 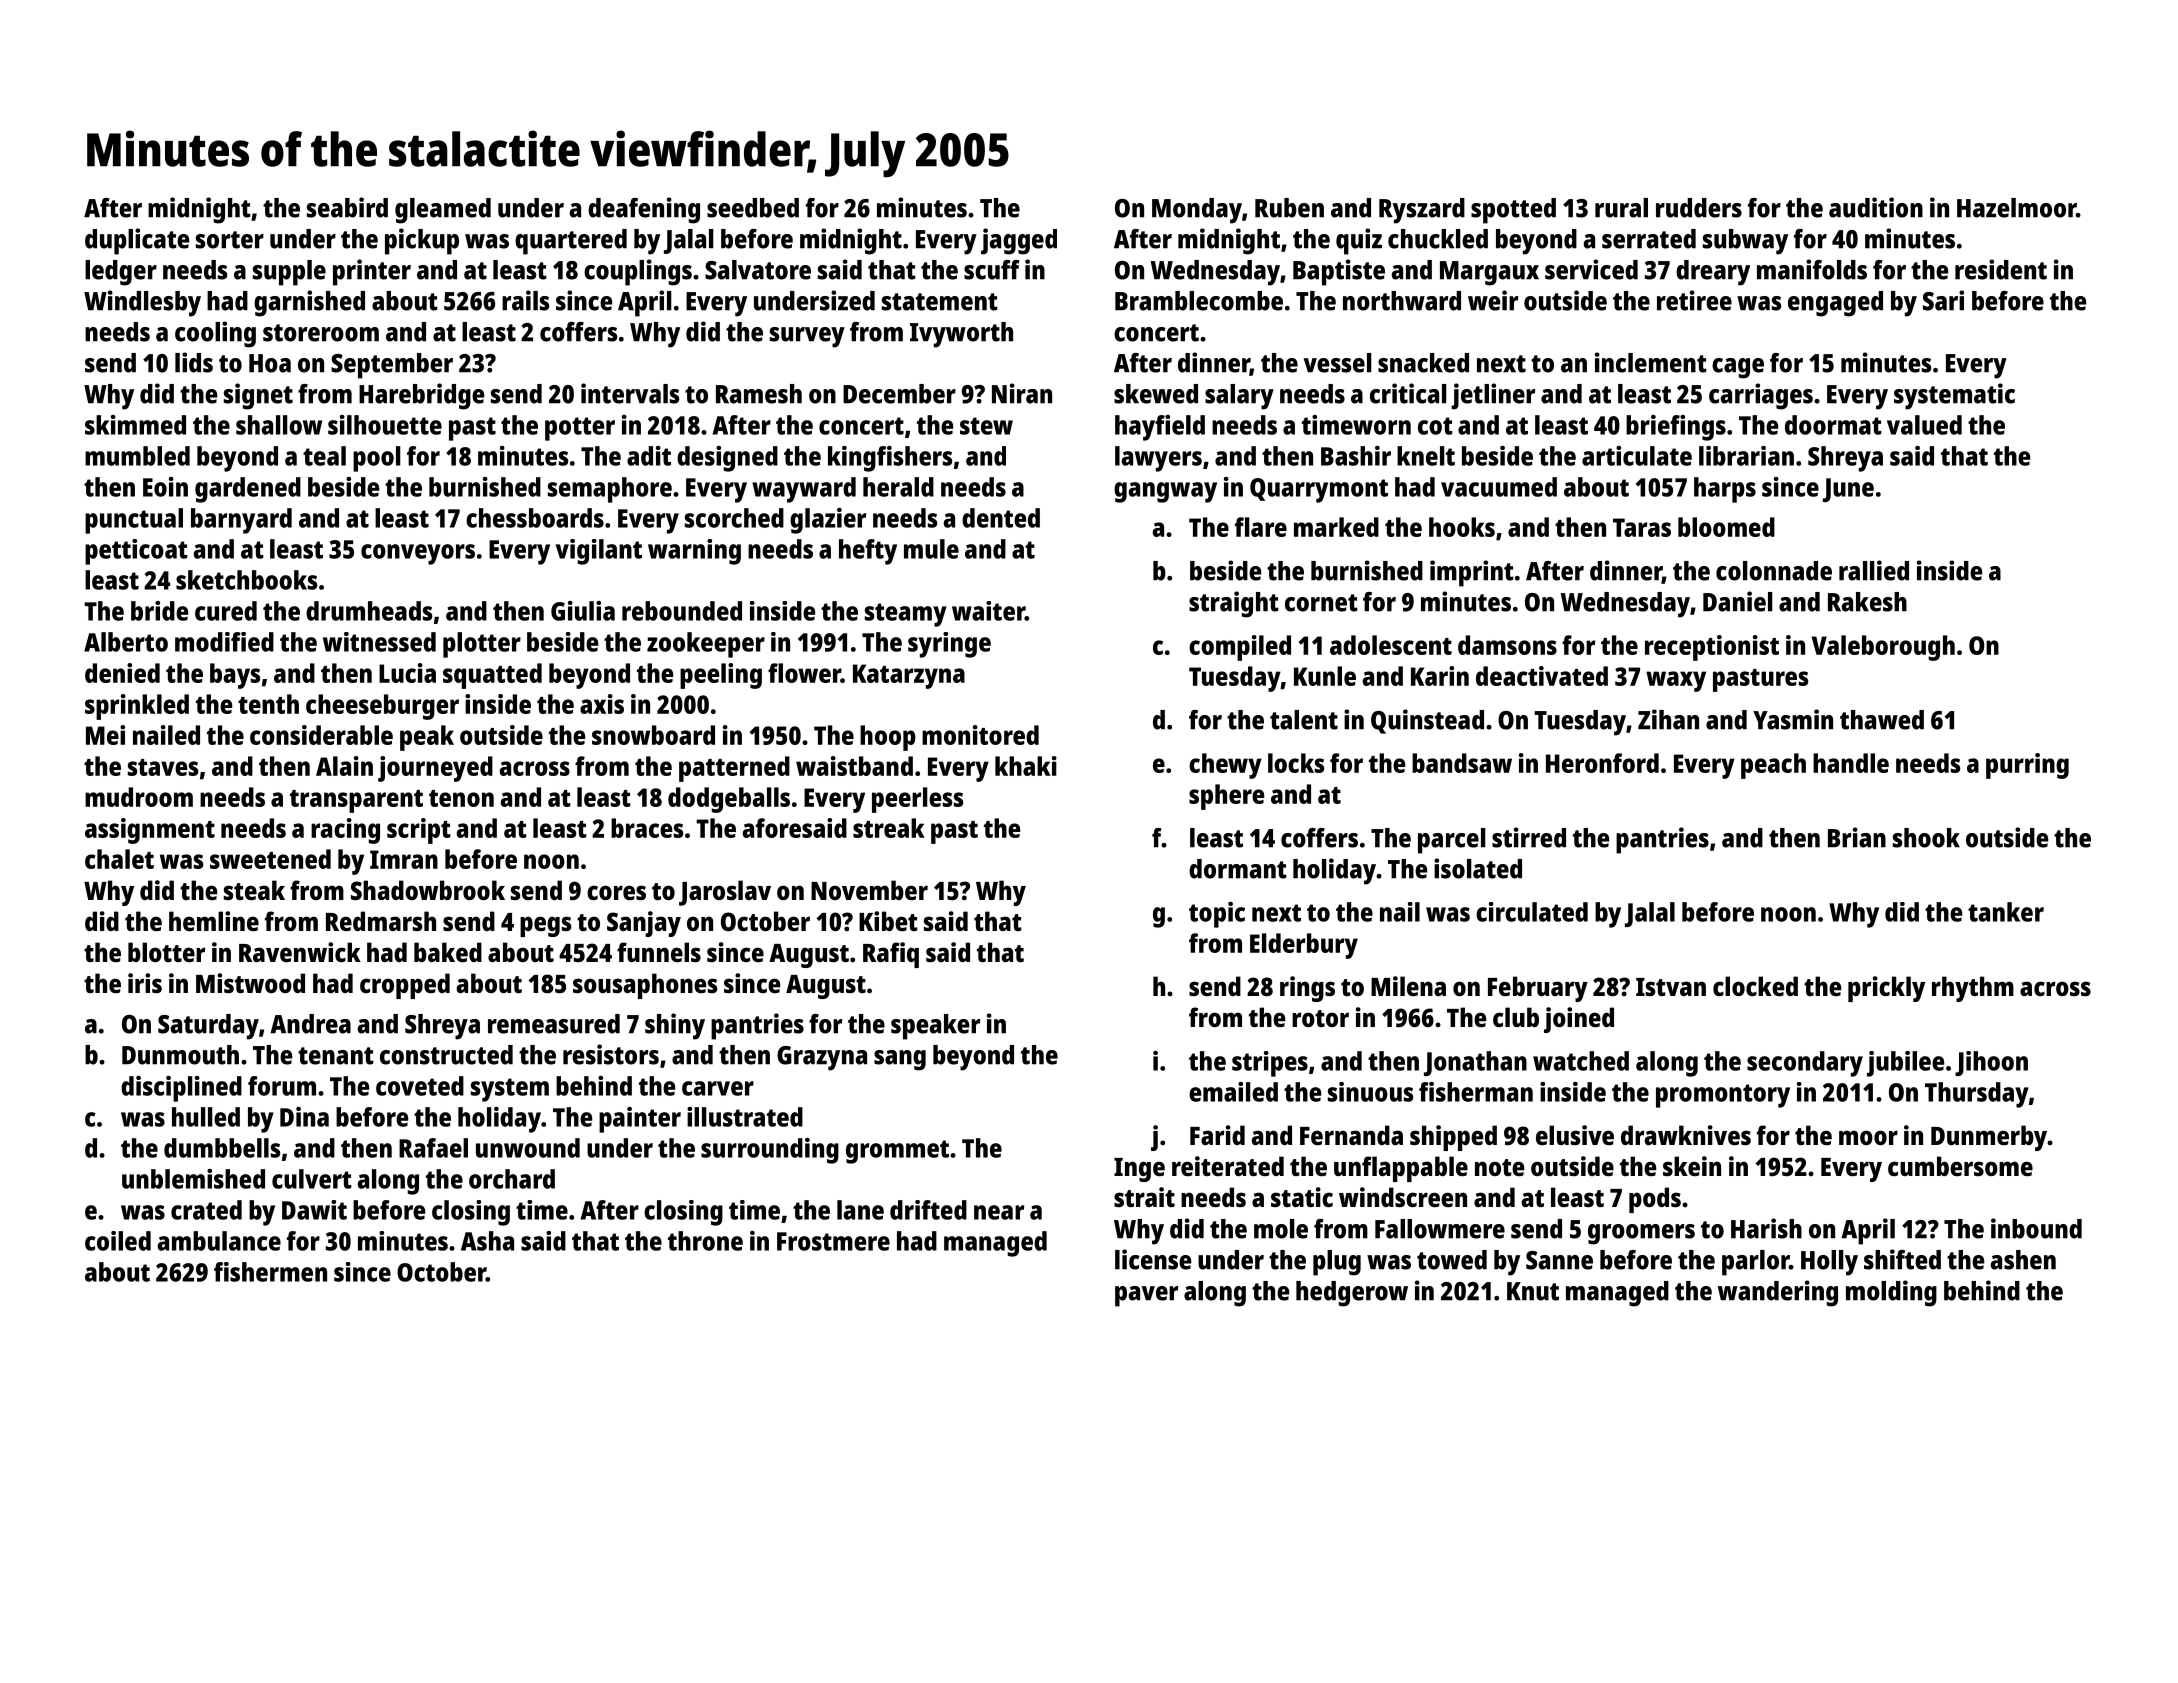 What do you see at coordinates (300, 952) in the document?
I see `Ravenwick` at bounding box center [300, 952].
